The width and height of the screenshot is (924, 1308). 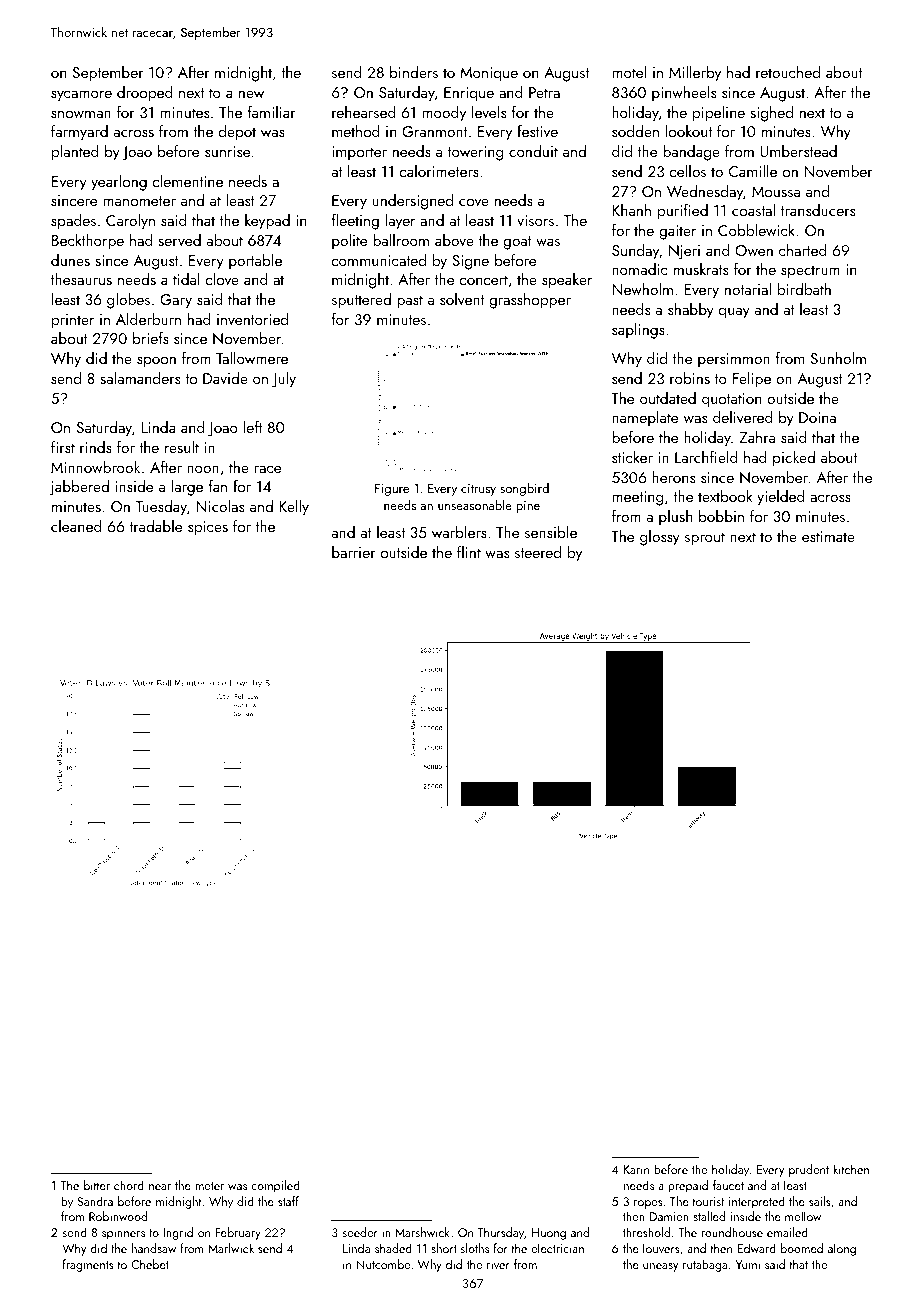 I want to click on near, so click(x=160, y=1187).
